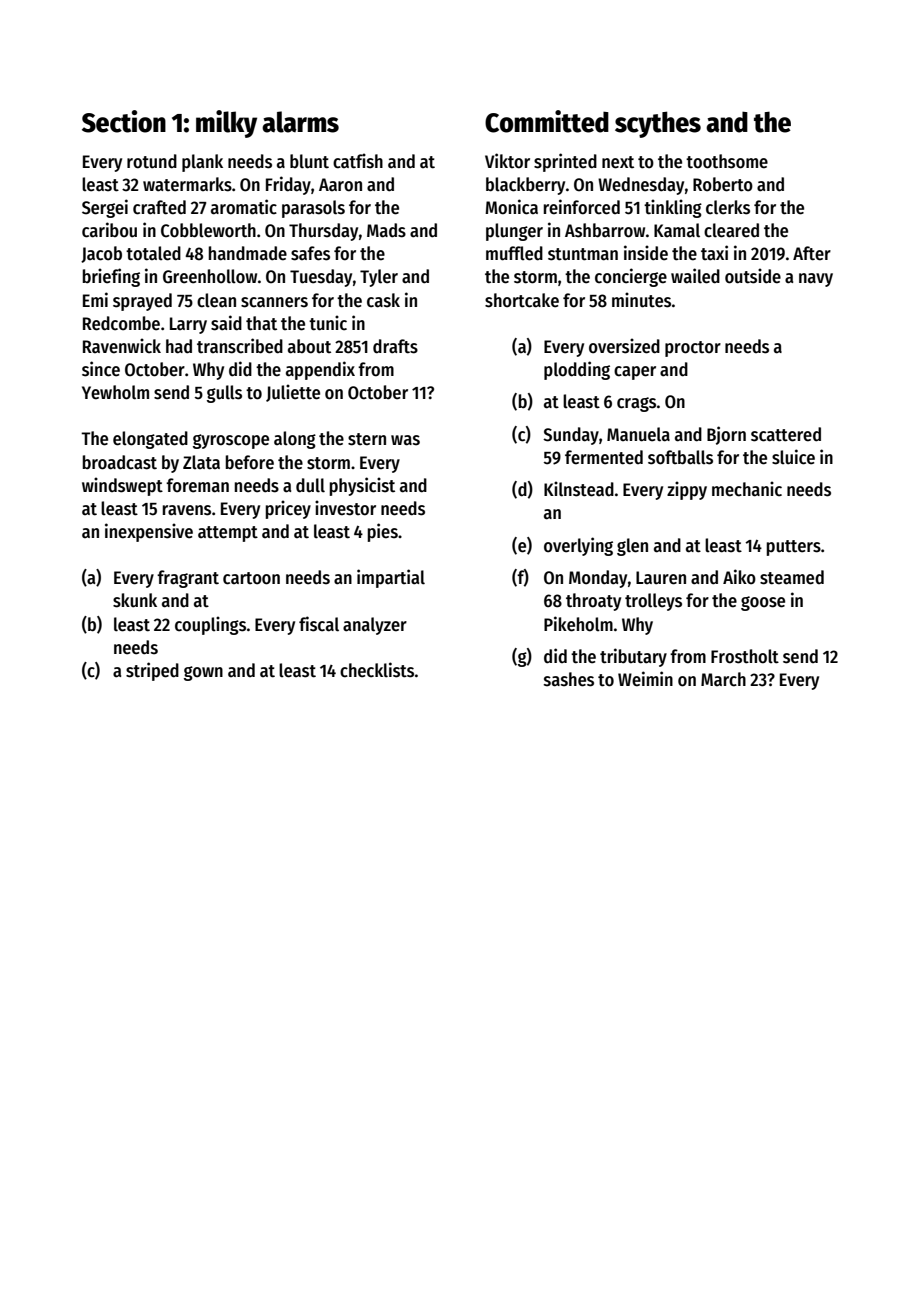  What do you see at coordinates (310, 253) in the screenshot?
I see `safes` at bounding box center [310, 253].
